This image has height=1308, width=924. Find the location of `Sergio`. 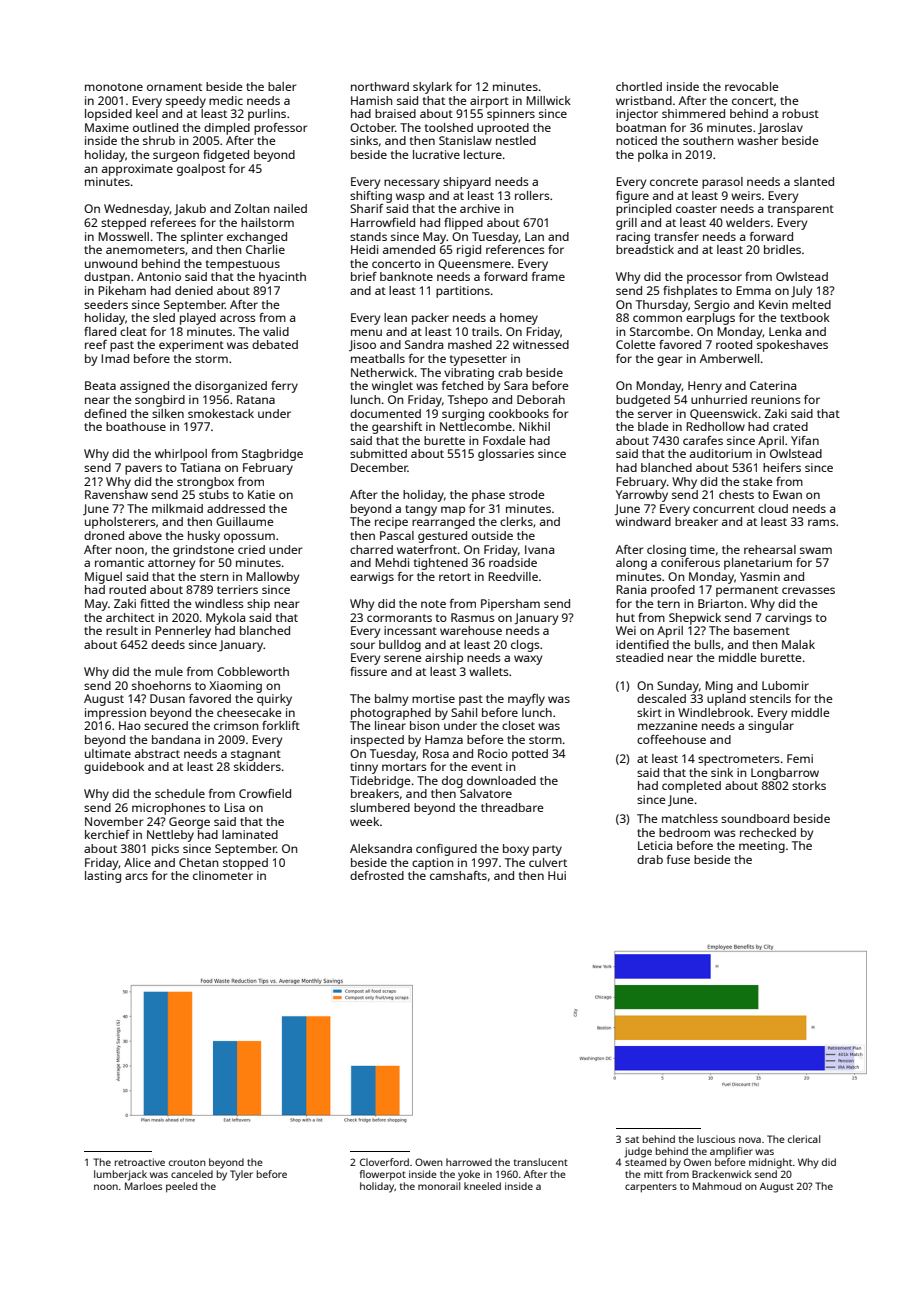

Sergio is located at coordinates (712, 306).
